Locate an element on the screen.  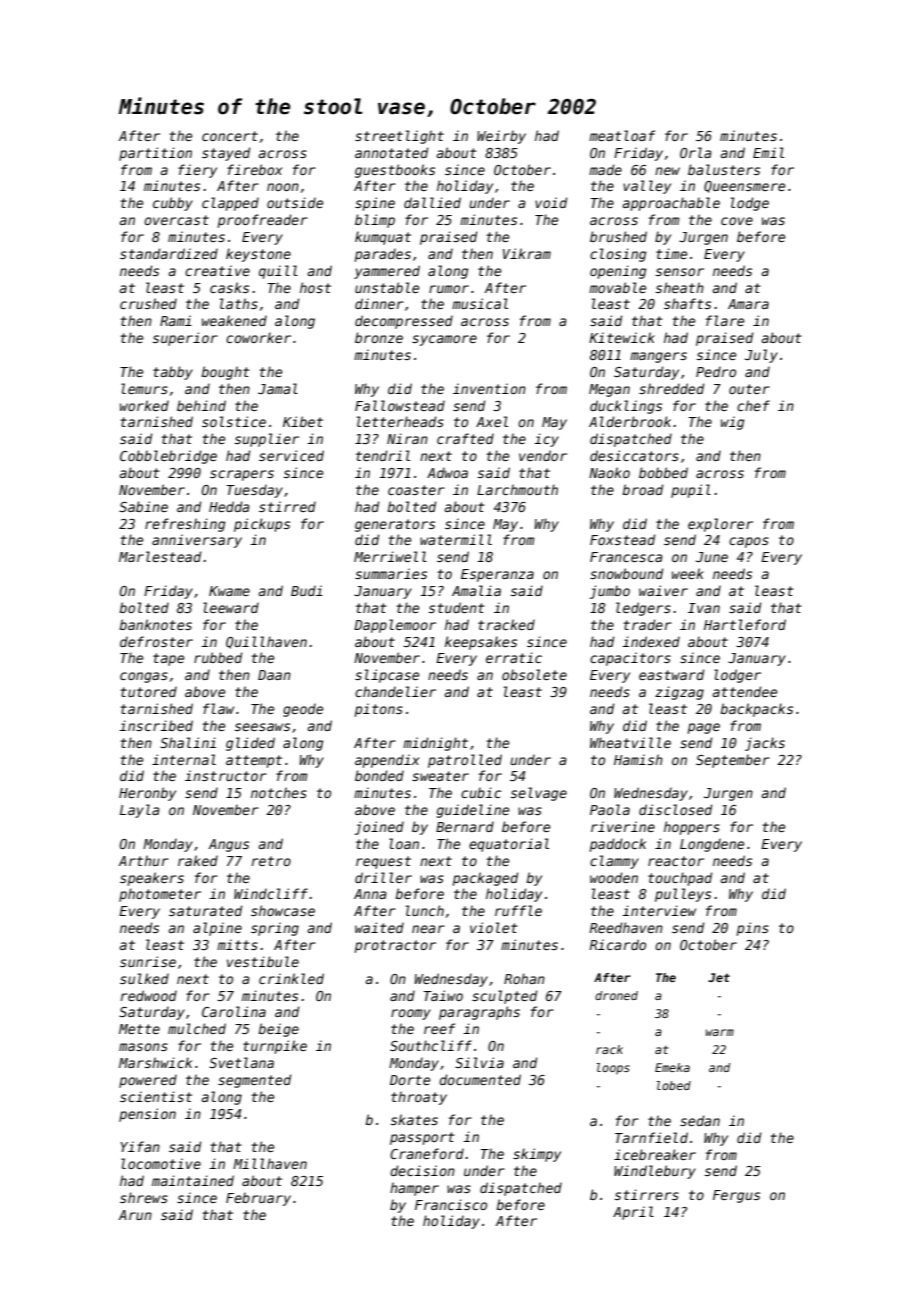
standardized is located at coordinates (169, 253).
